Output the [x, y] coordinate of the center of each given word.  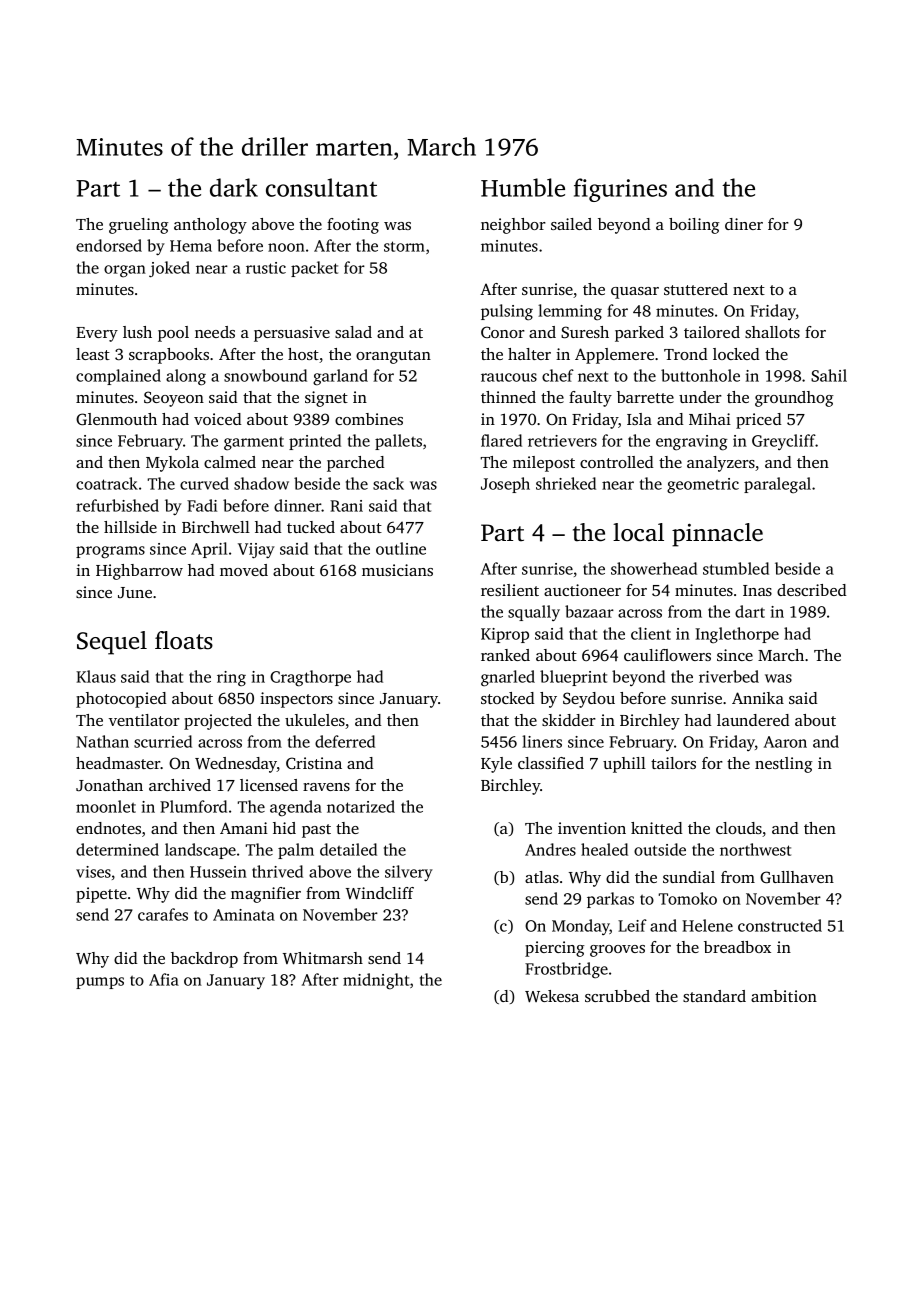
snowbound [265, 375]
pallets [398, 442]
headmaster [118, 763]
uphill [624, 765]
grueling [139, 226]
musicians [397, 570]
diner [744, 224]
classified [551, 763]
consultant [321, 187]
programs [110, 552]
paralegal [777, 485]
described [812, 590]
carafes [163, 914]
